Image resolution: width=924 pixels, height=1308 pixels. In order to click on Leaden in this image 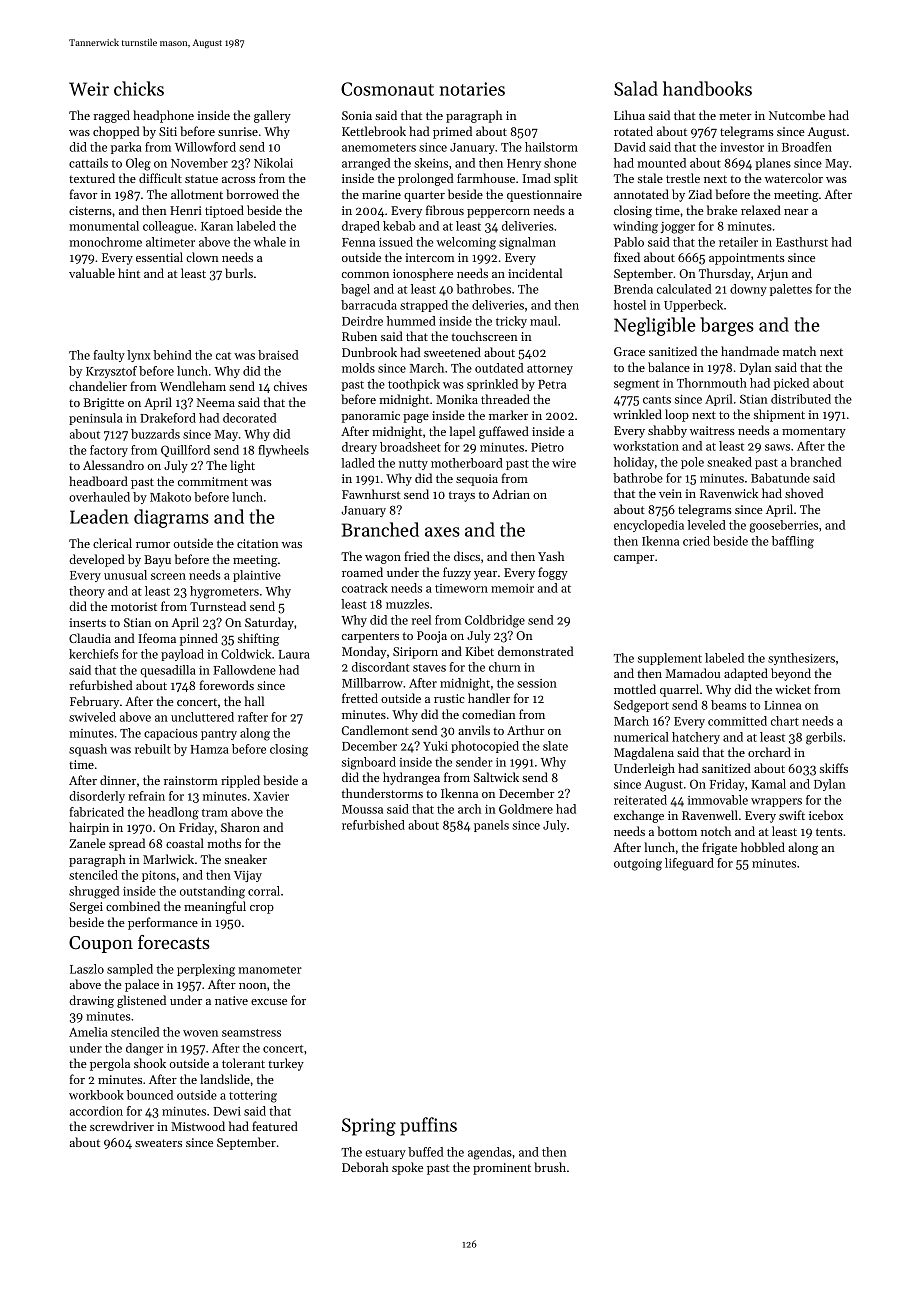, I will do `click(99, 516)`.
